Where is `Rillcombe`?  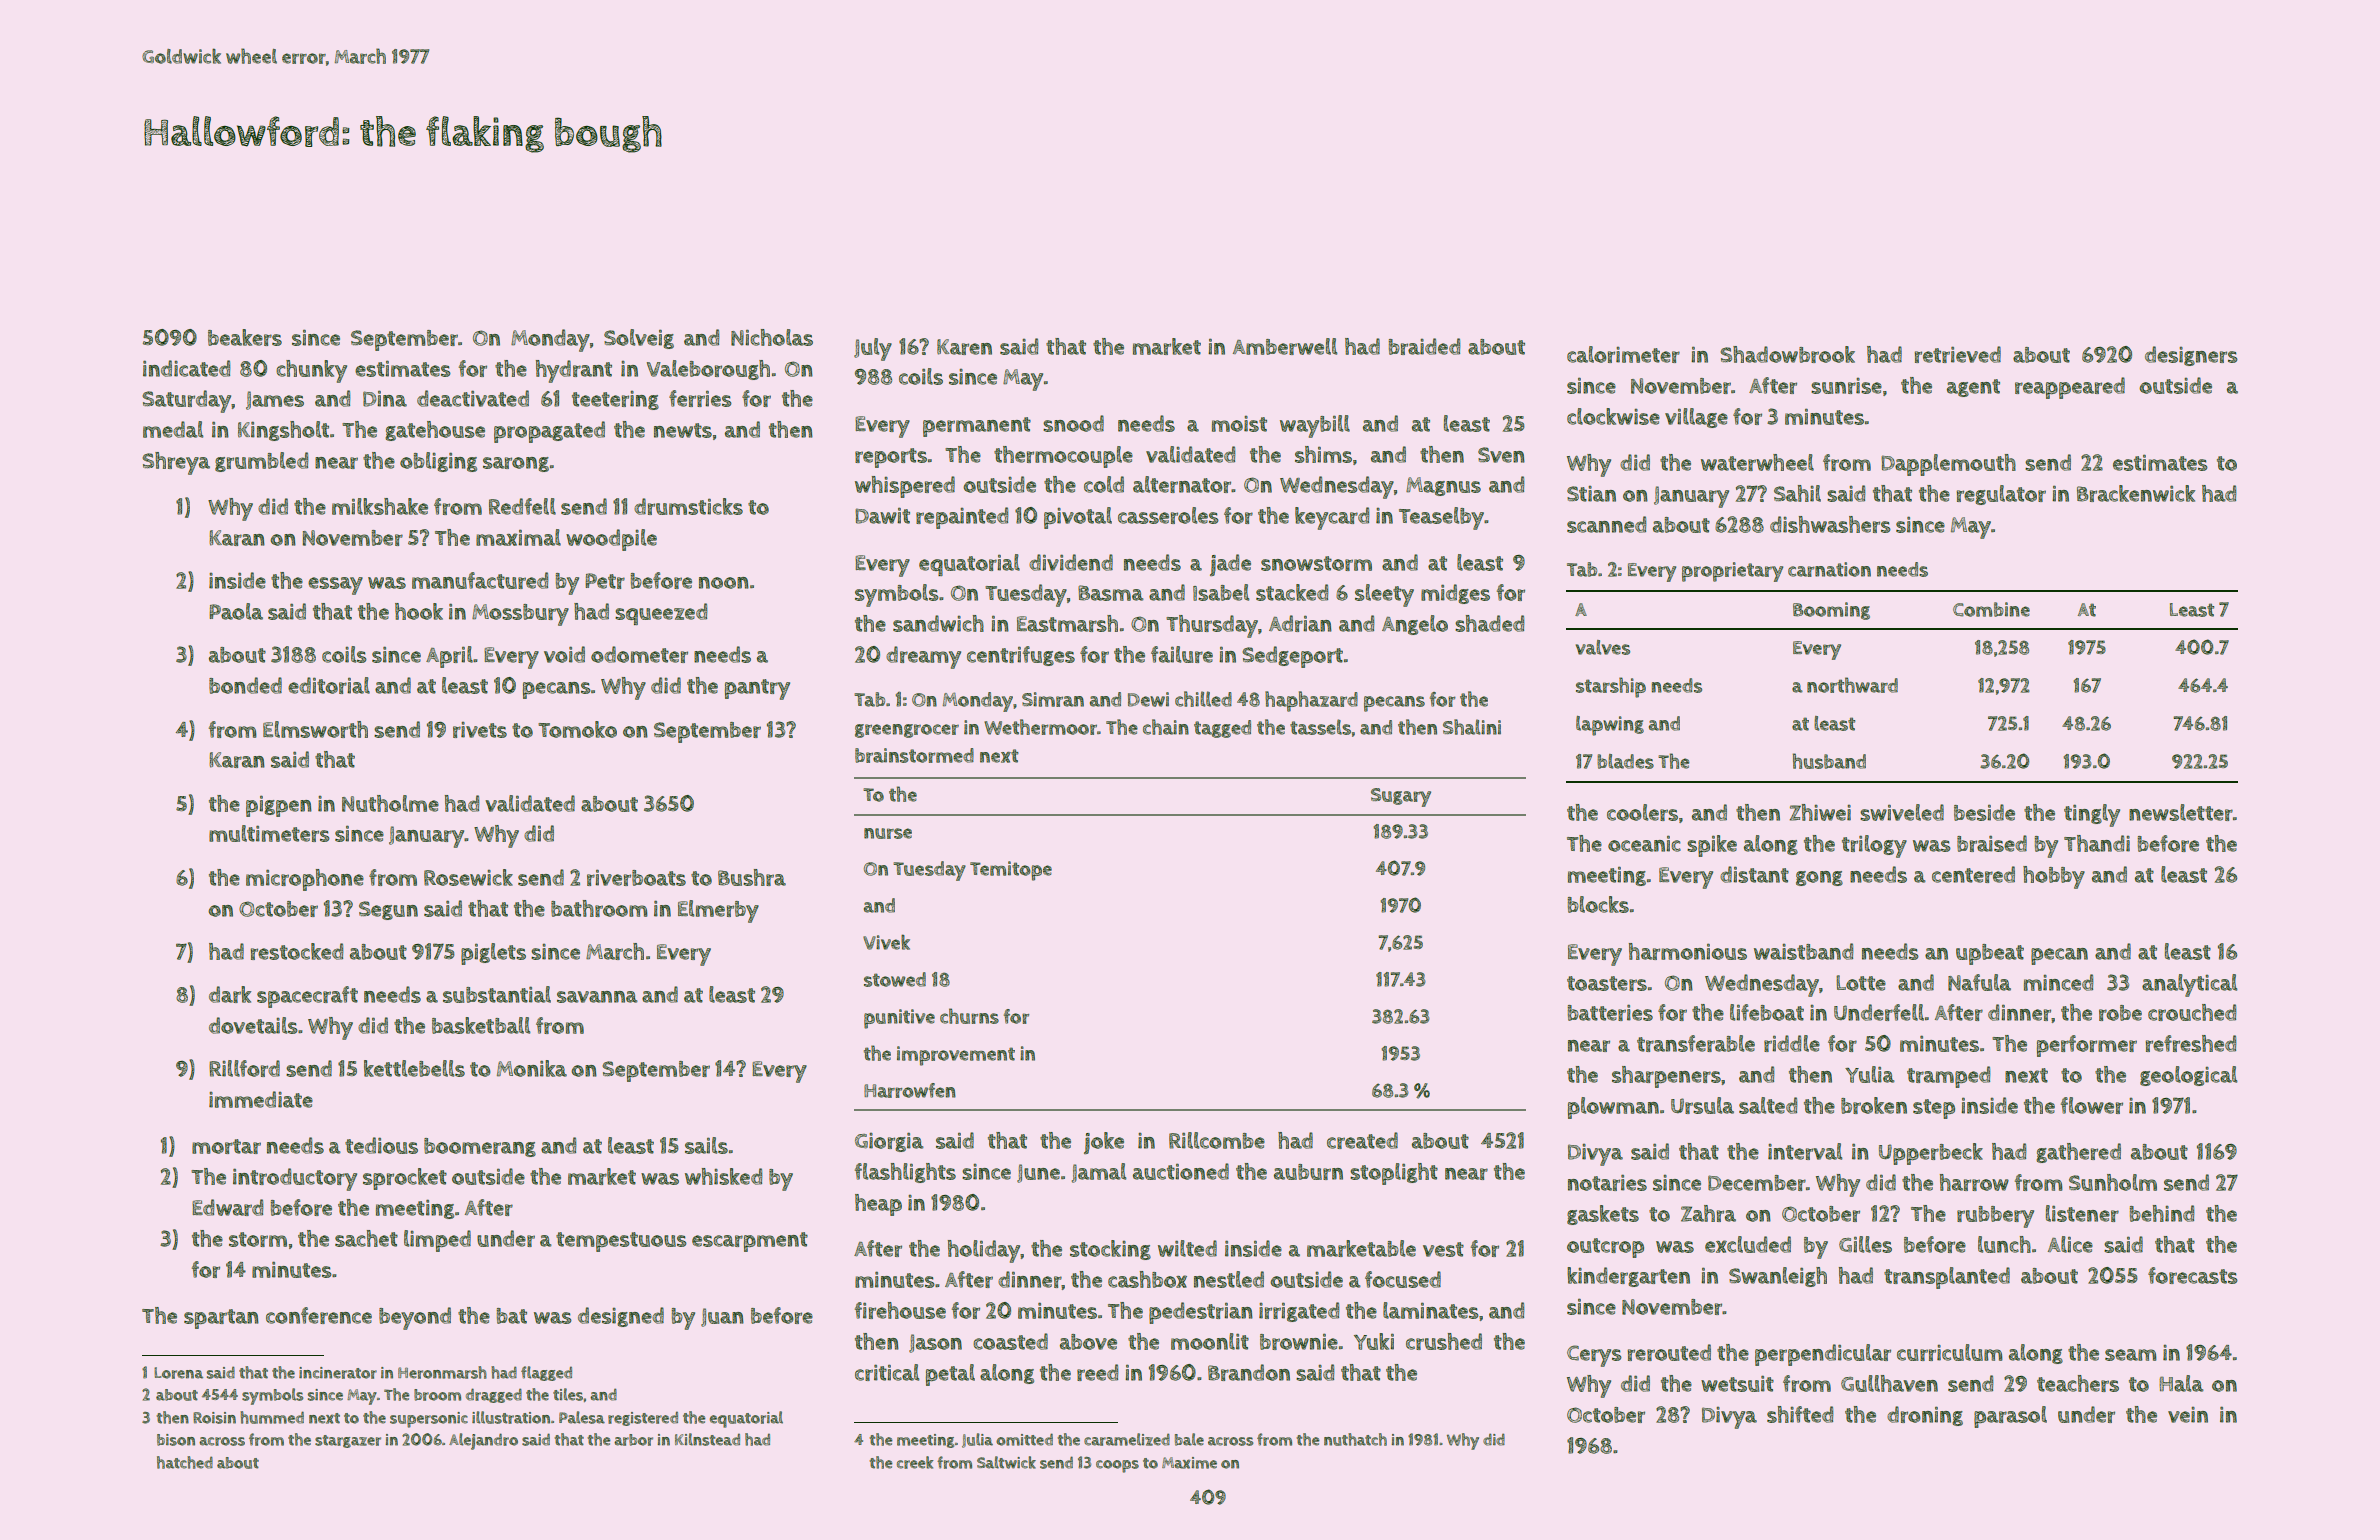 Rillcombe is located at coordinates (1217, 1140).
